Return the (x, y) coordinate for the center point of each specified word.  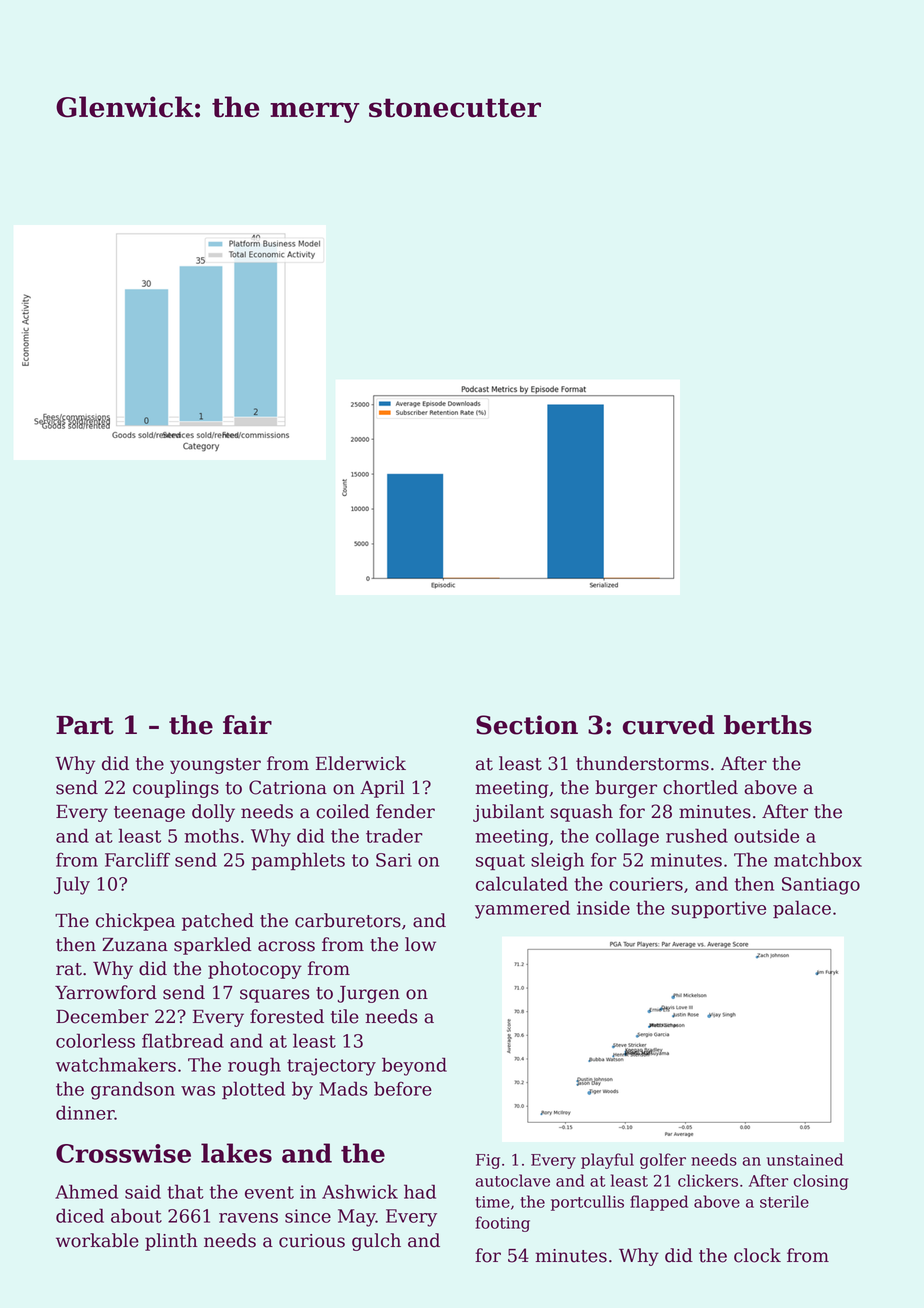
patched (218, 922)
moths (211, 835)
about (136, 1215)
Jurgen (368, 994)
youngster (215, 766)
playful (607, 1161)
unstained (805, 1159)
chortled (700, 787)
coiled (343, 811)
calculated (522, 883)
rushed (697, 835)
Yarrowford (106, 992)
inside (603, 907)
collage (627, 837)
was (198, 1091)
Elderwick (361, 763)
